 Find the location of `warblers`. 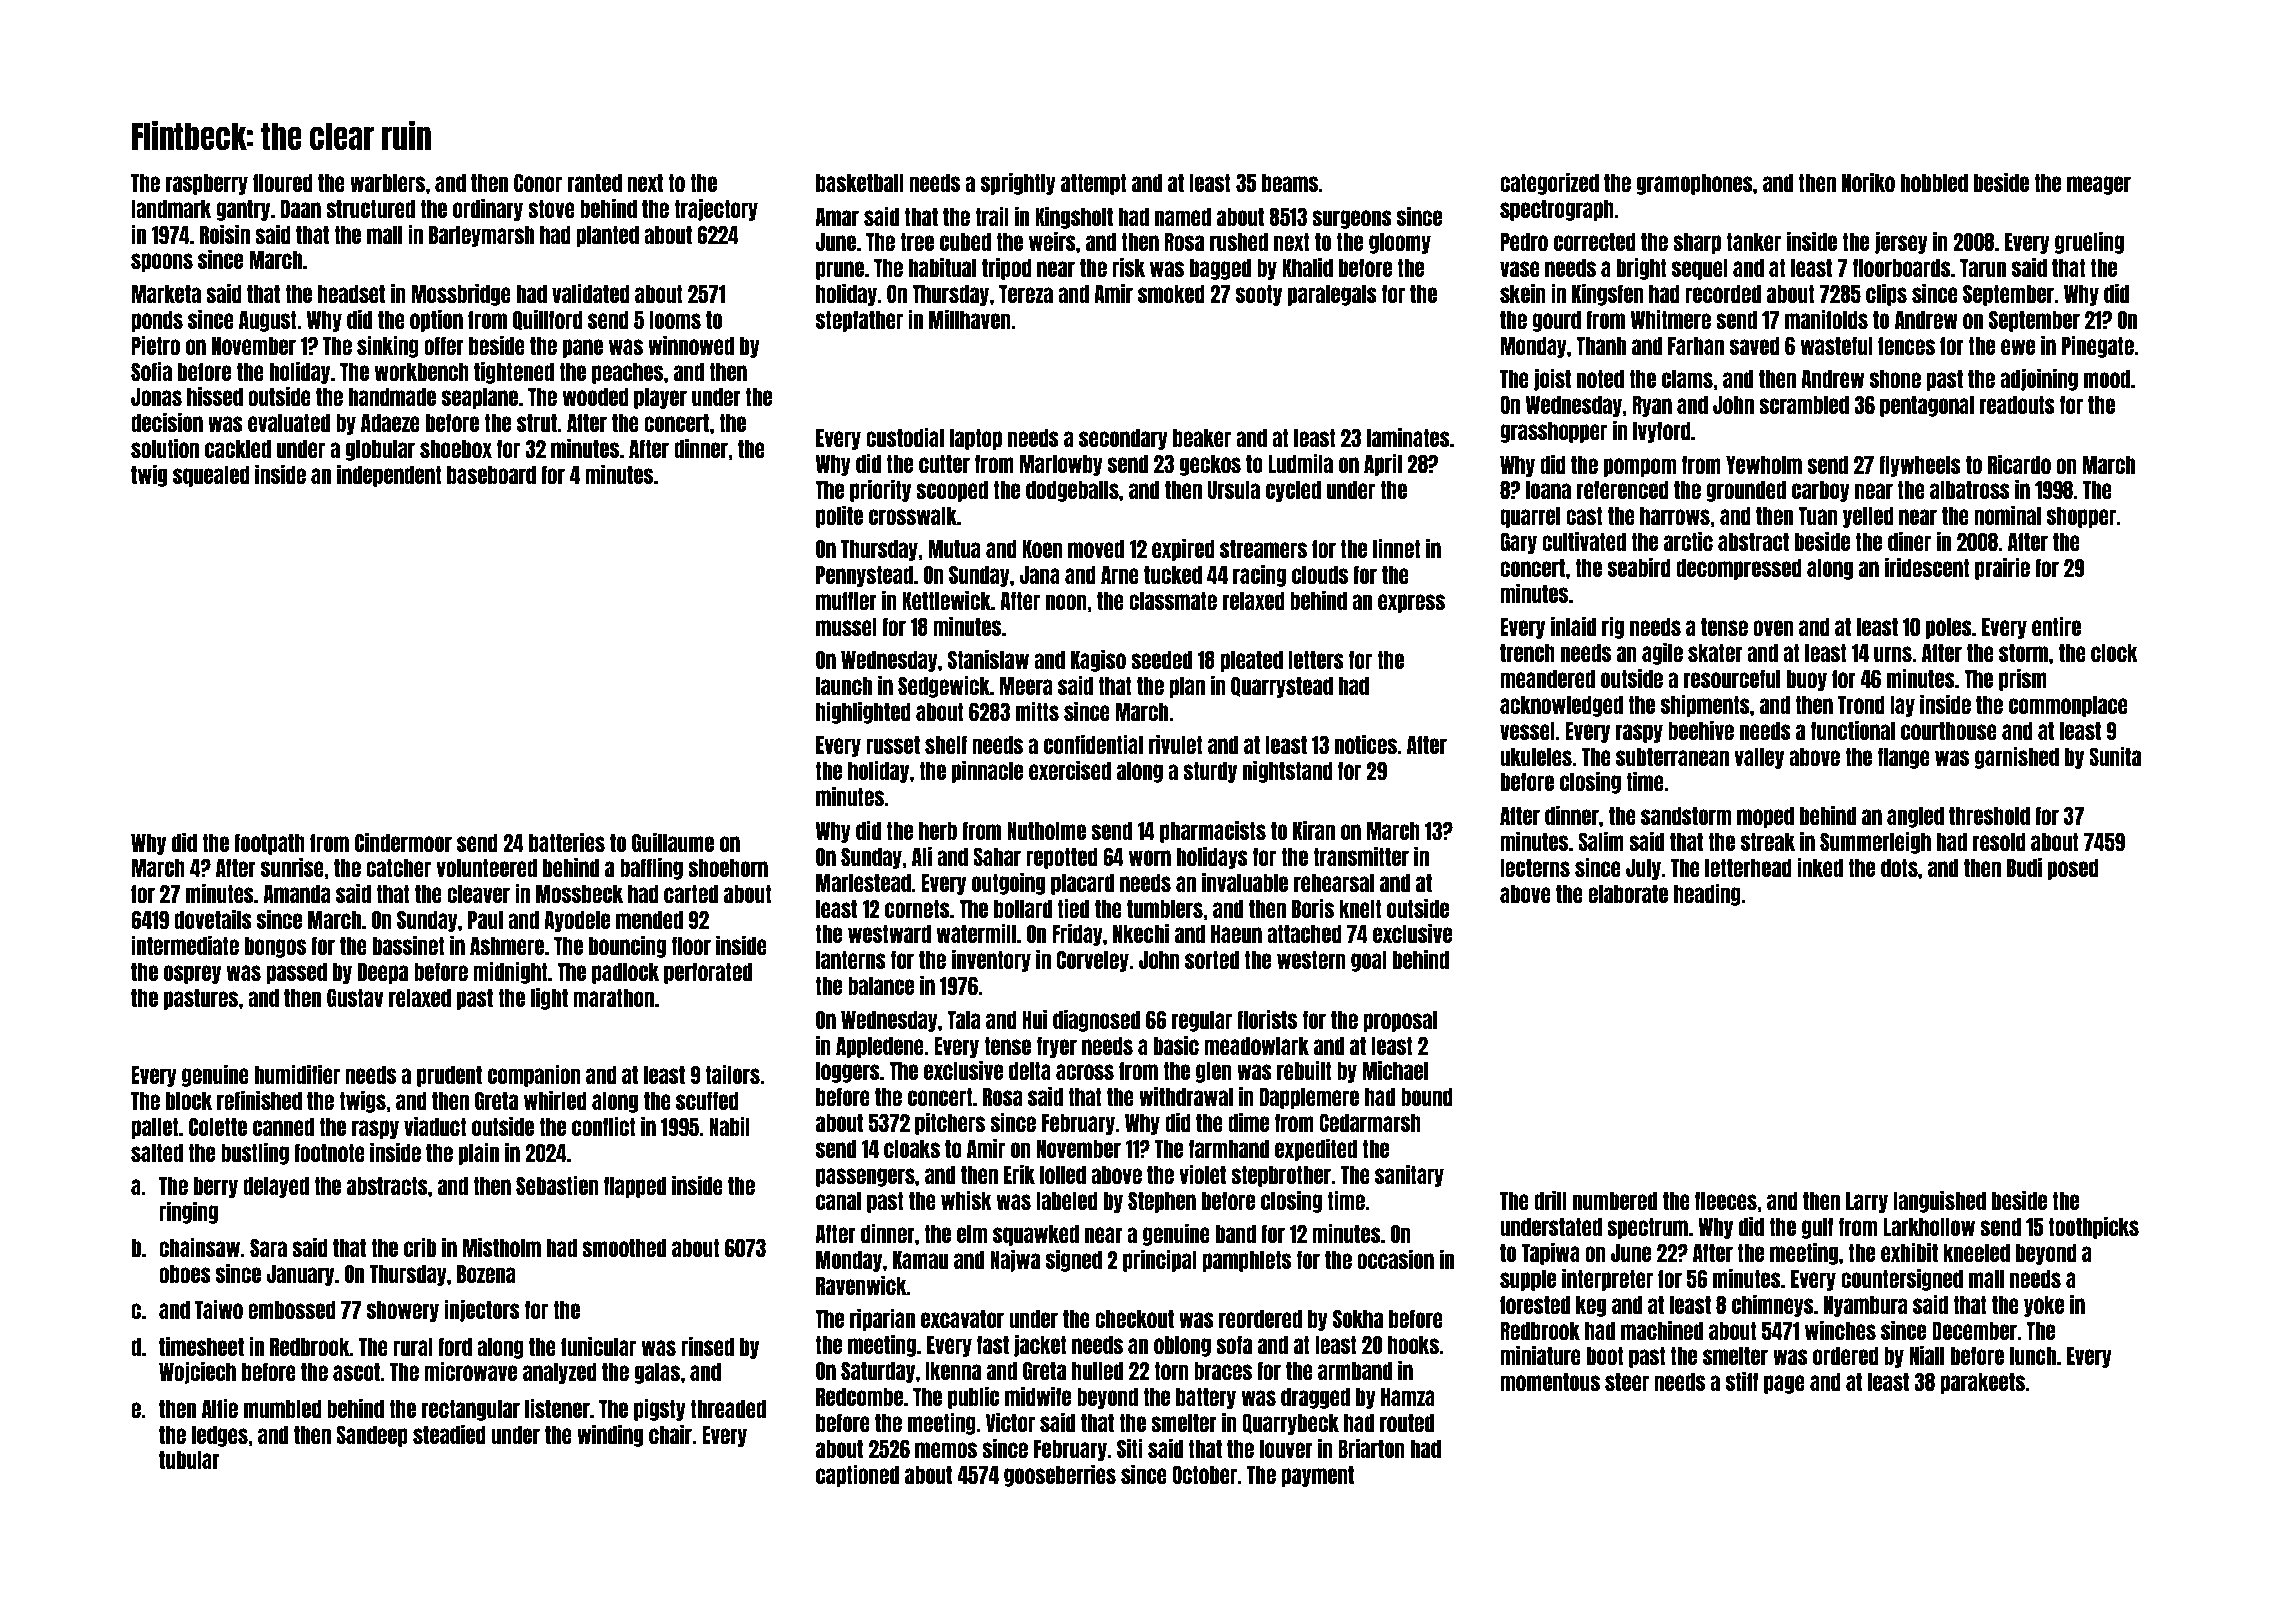

warblers is located at coordinates (387, 183).
